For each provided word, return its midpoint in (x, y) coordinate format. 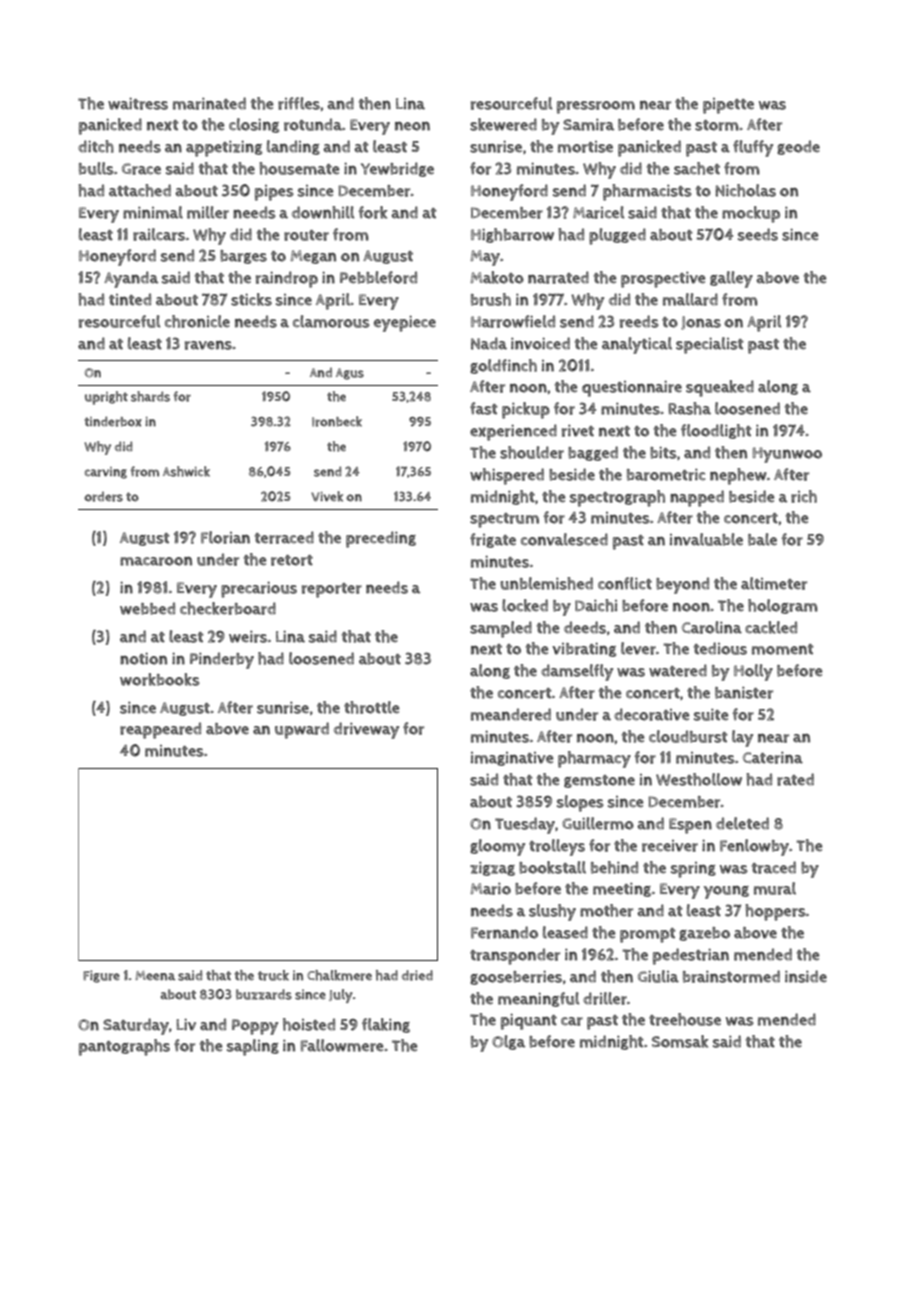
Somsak (680, 1041)
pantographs (124, 1047)
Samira (588, 124)
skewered (503, 124)
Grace (141, 169)
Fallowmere (342, 1045)
